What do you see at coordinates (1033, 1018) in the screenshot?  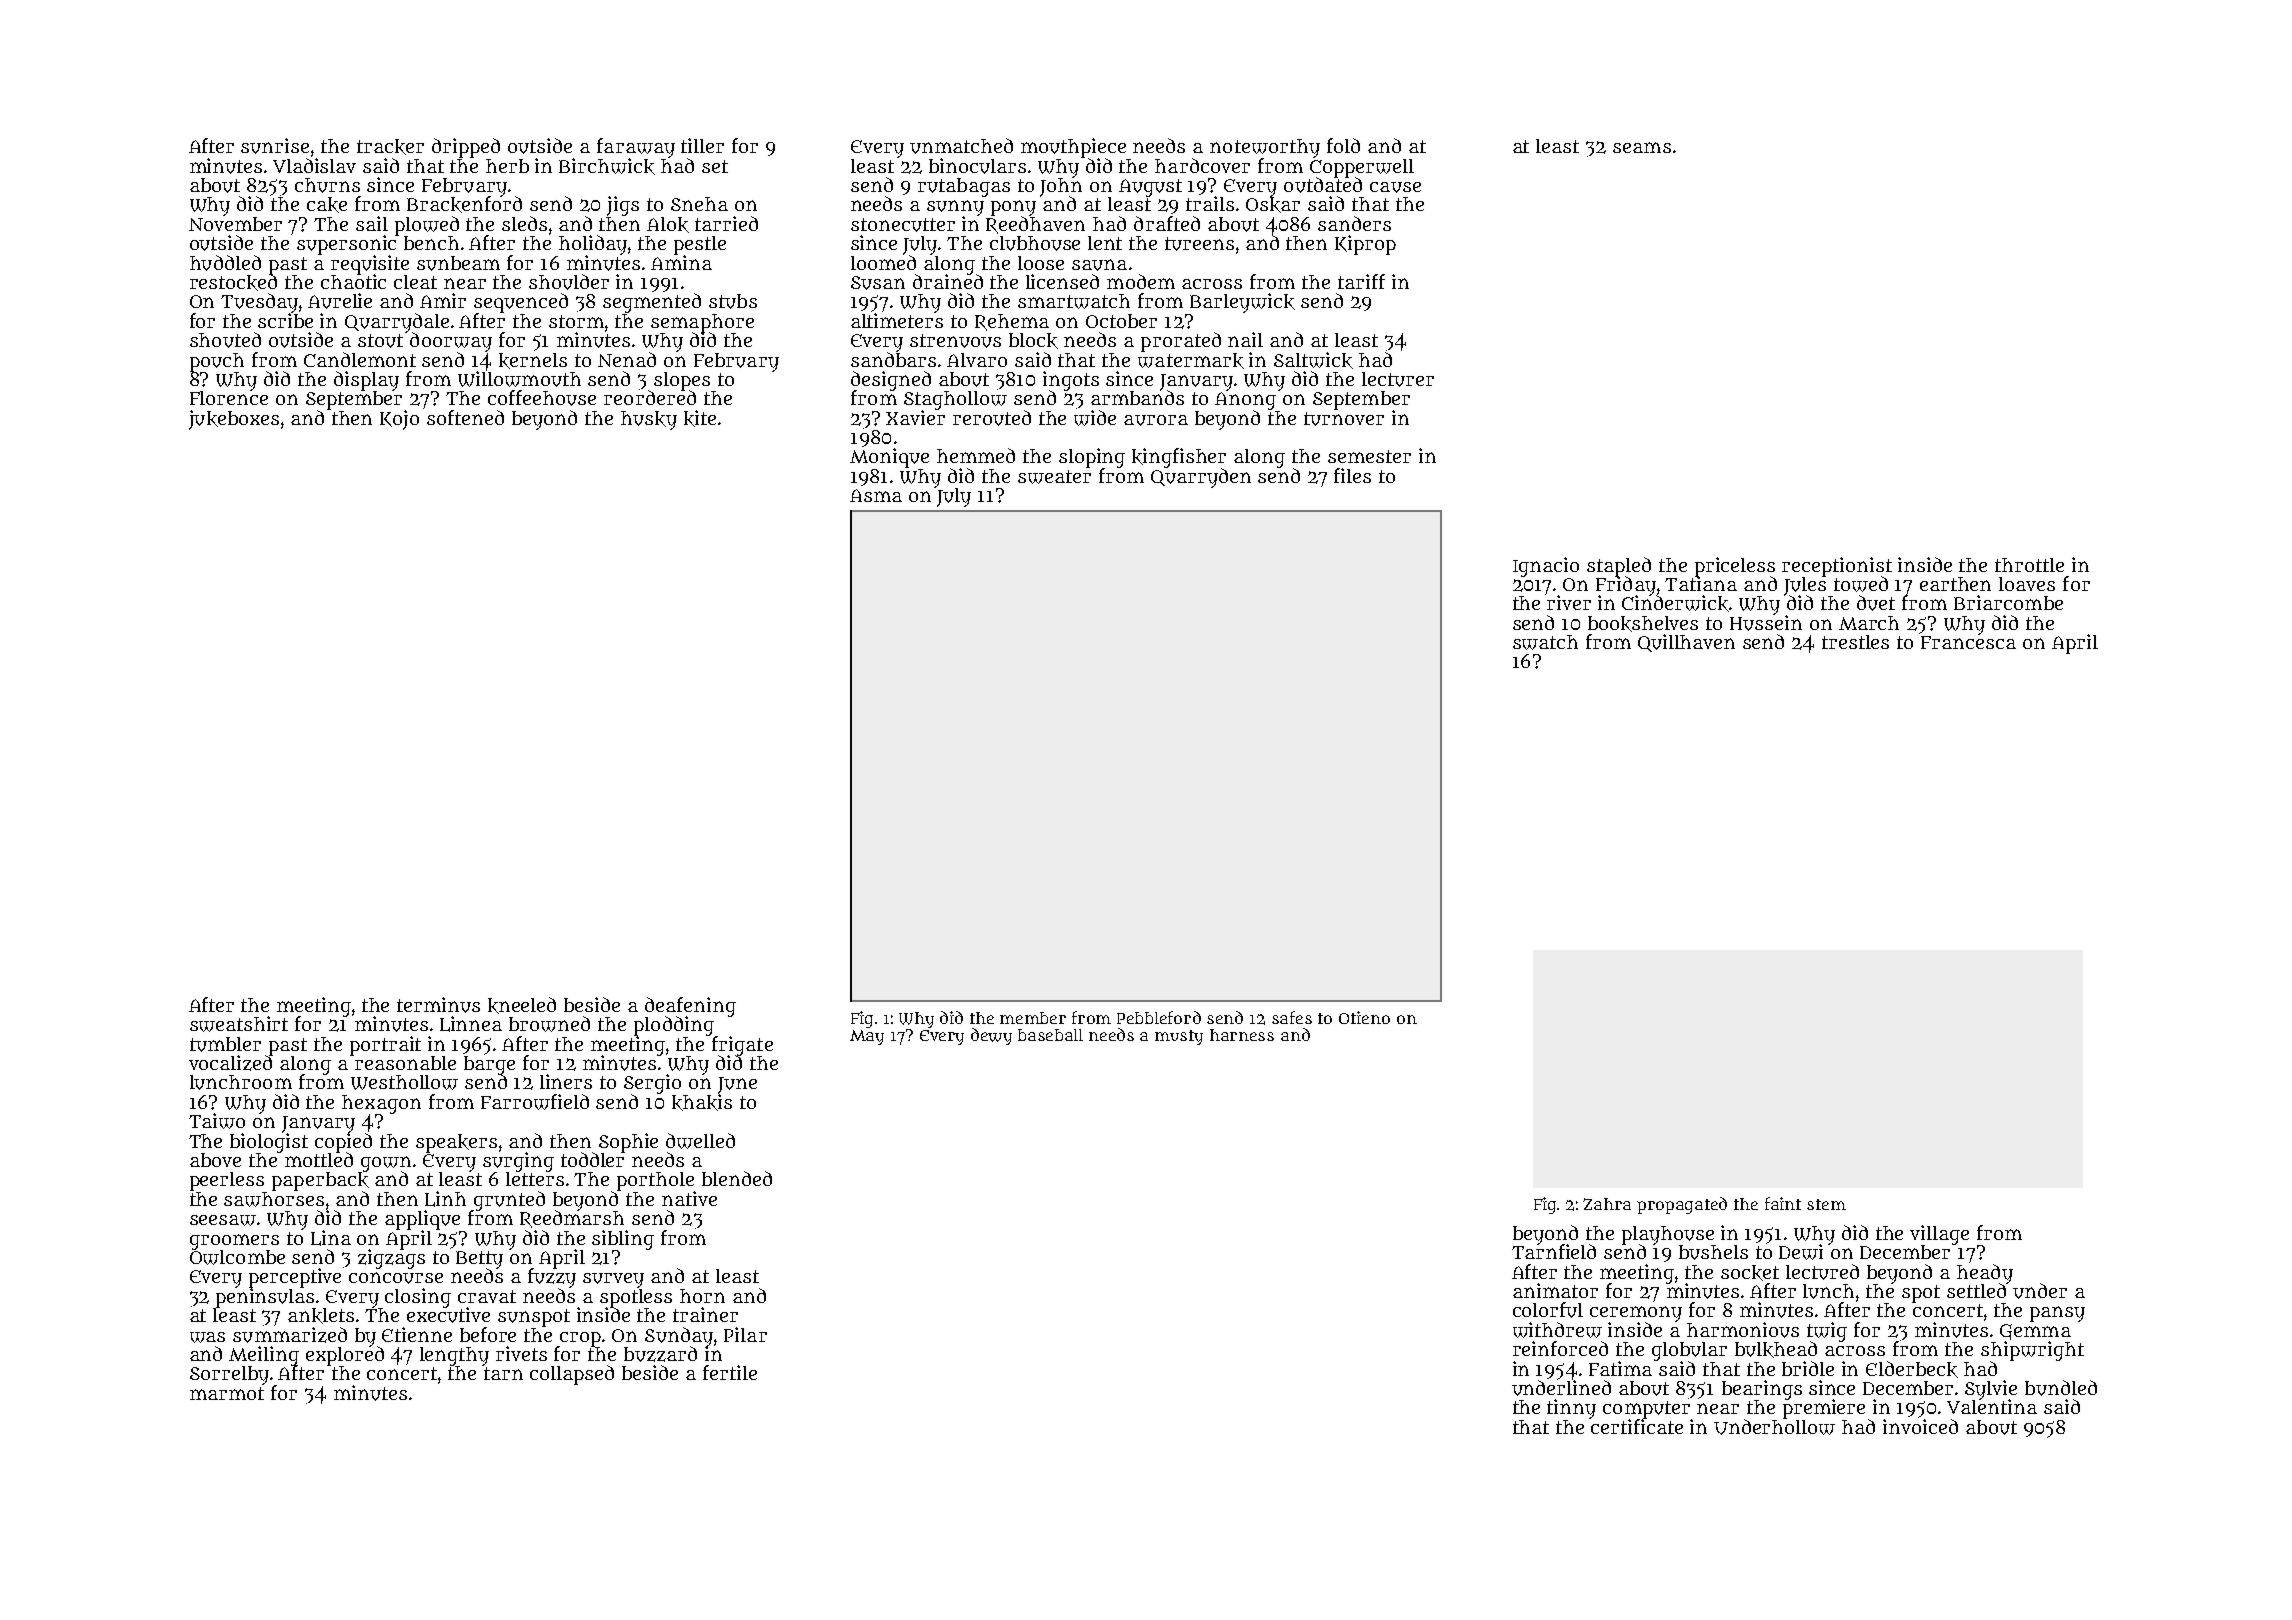 I see `member` at bounding box center [1033, 1018].
